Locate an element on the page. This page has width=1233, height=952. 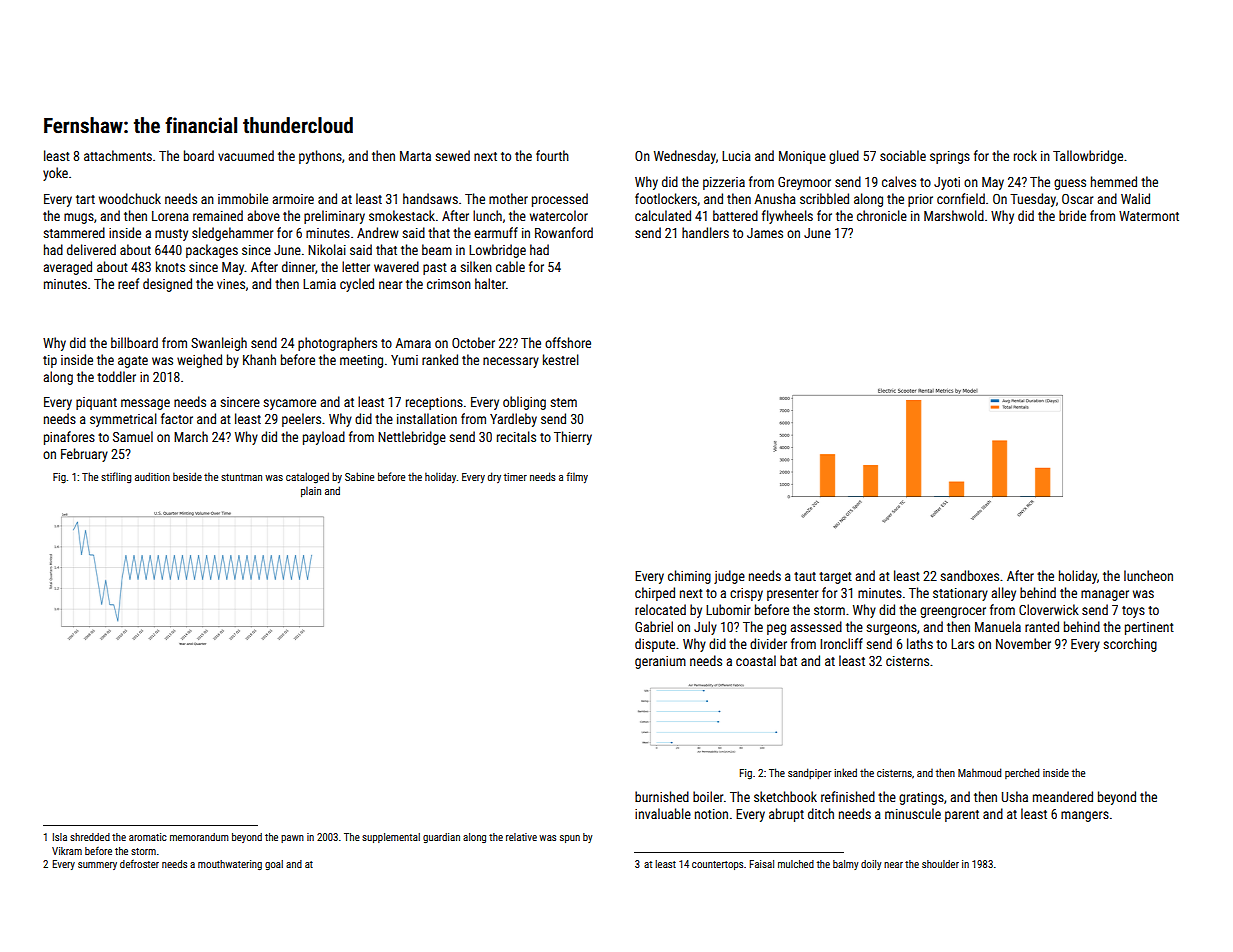
pinafores is located at coordinates (69, 438).
